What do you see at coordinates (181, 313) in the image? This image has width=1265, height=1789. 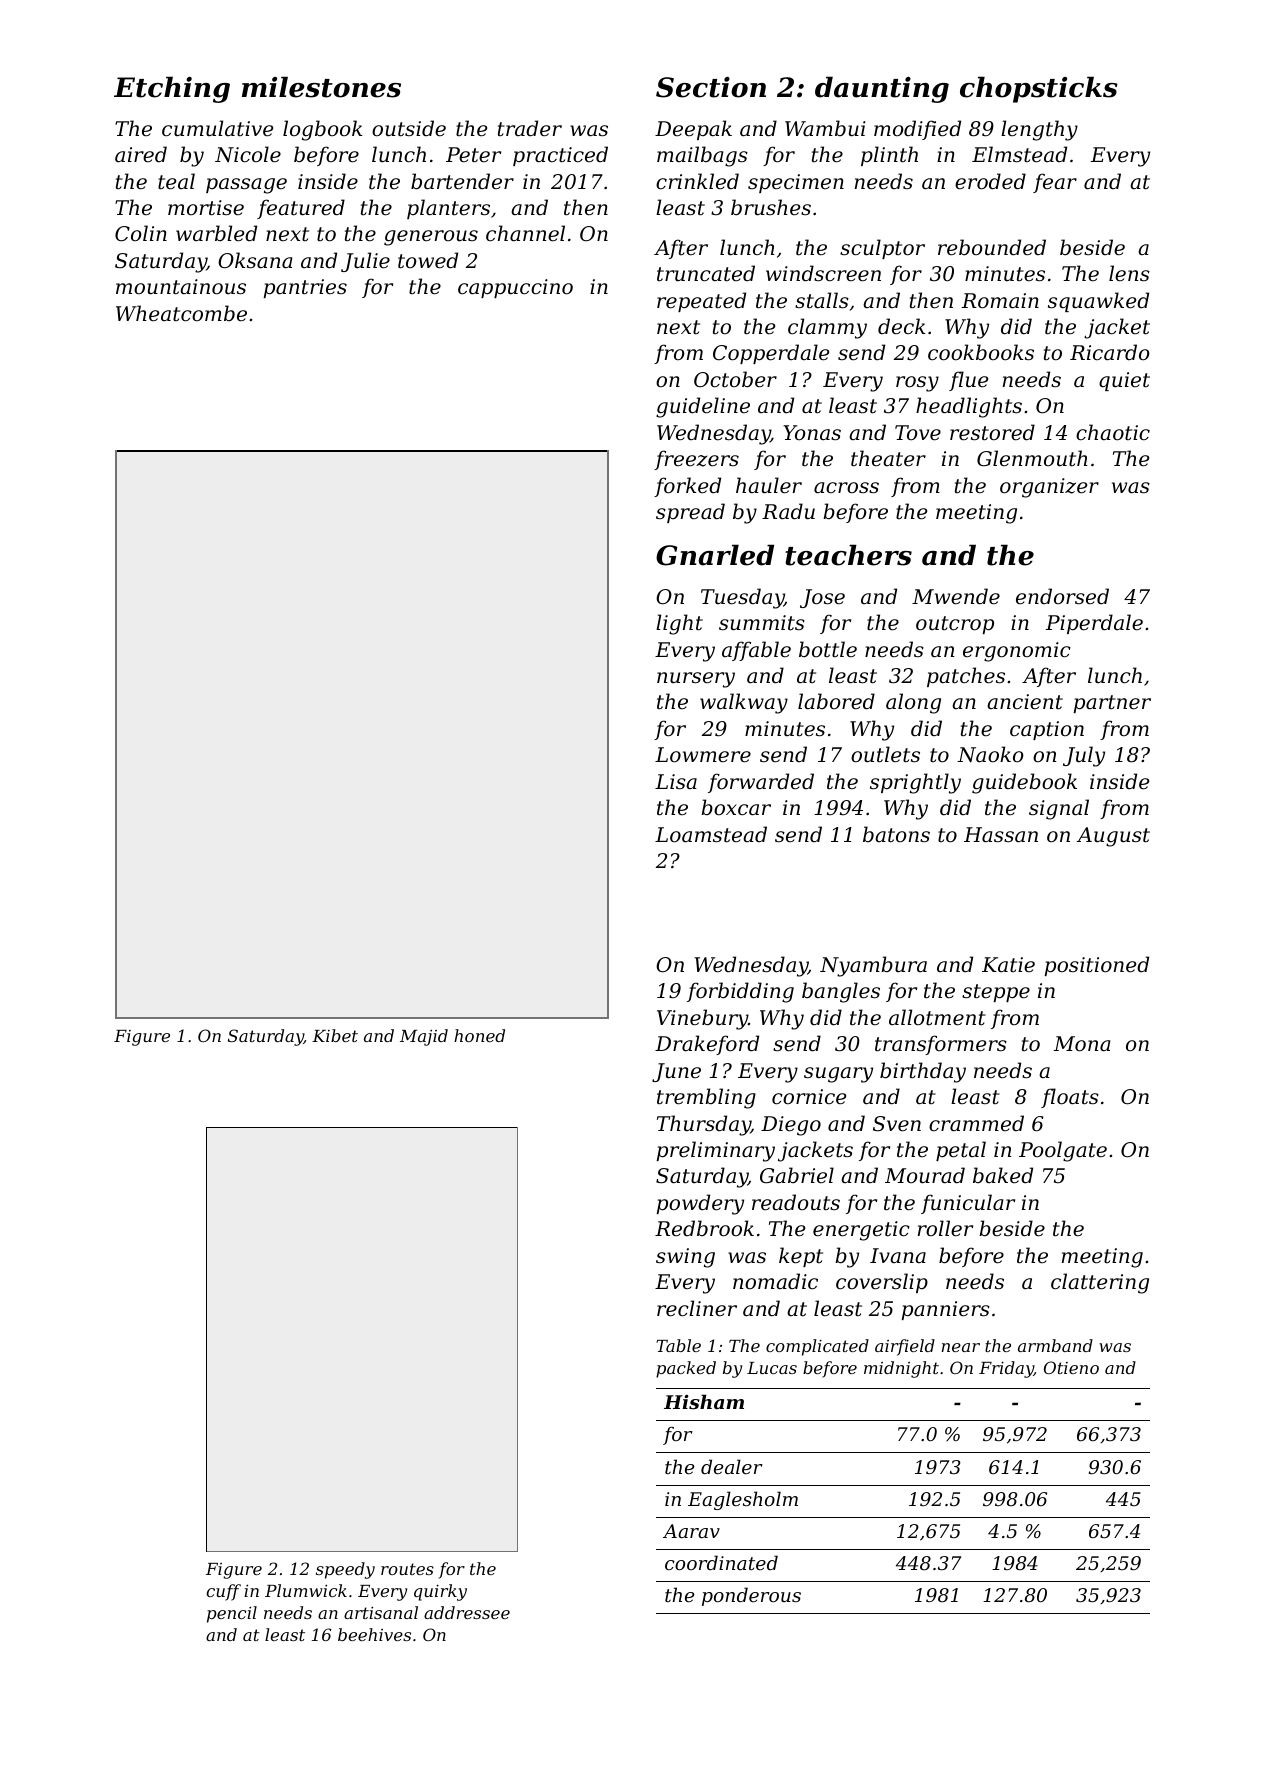 I see `Wheatcombe` at bounding box center [181, 313].
